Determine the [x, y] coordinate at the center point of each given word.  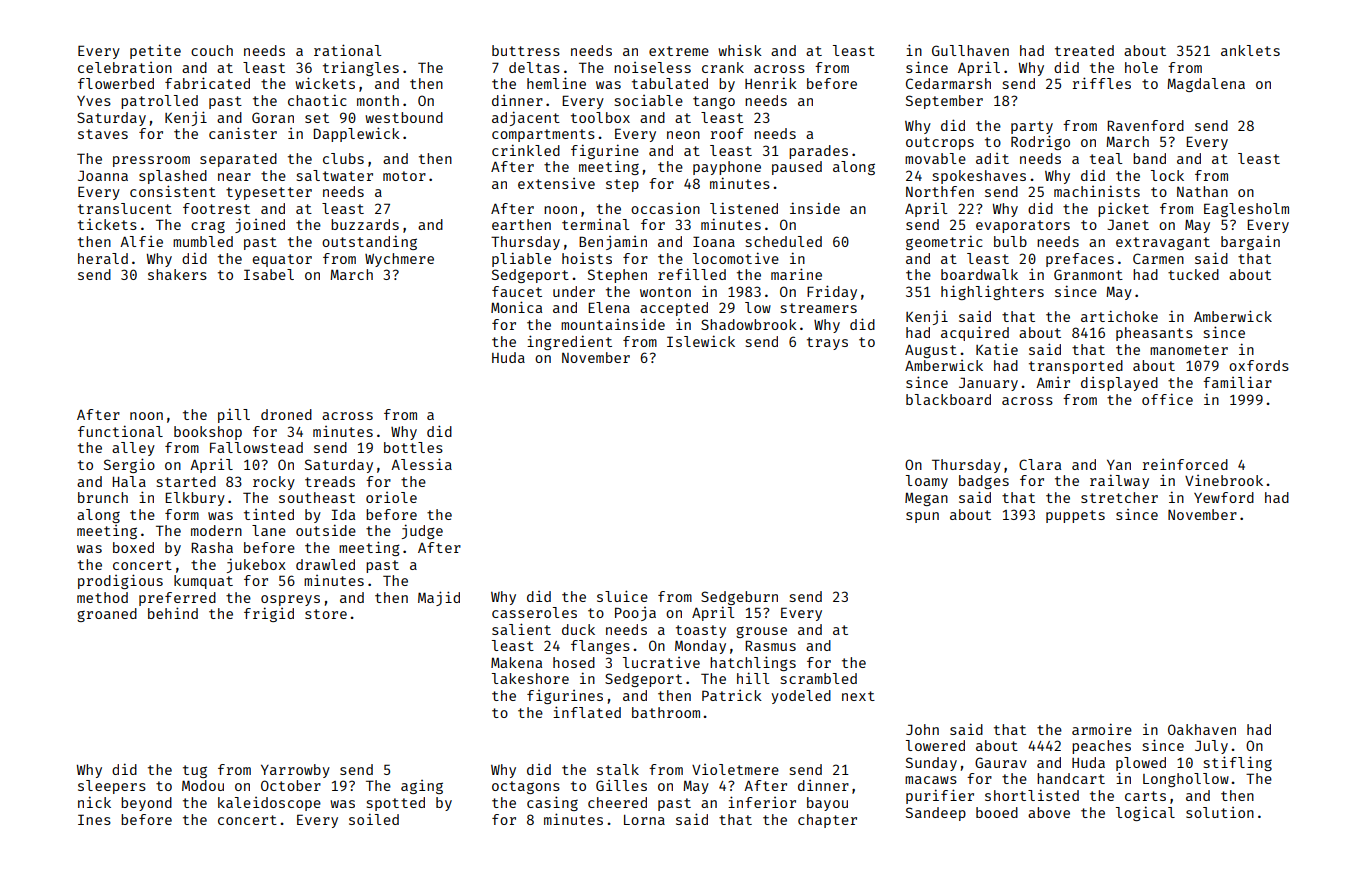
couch [212, 50]
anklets [1250, 50]
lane [269, 530]
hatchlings [753, 663]
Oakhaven [1202, 729]
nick [94, 802]
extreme [679, 51]
